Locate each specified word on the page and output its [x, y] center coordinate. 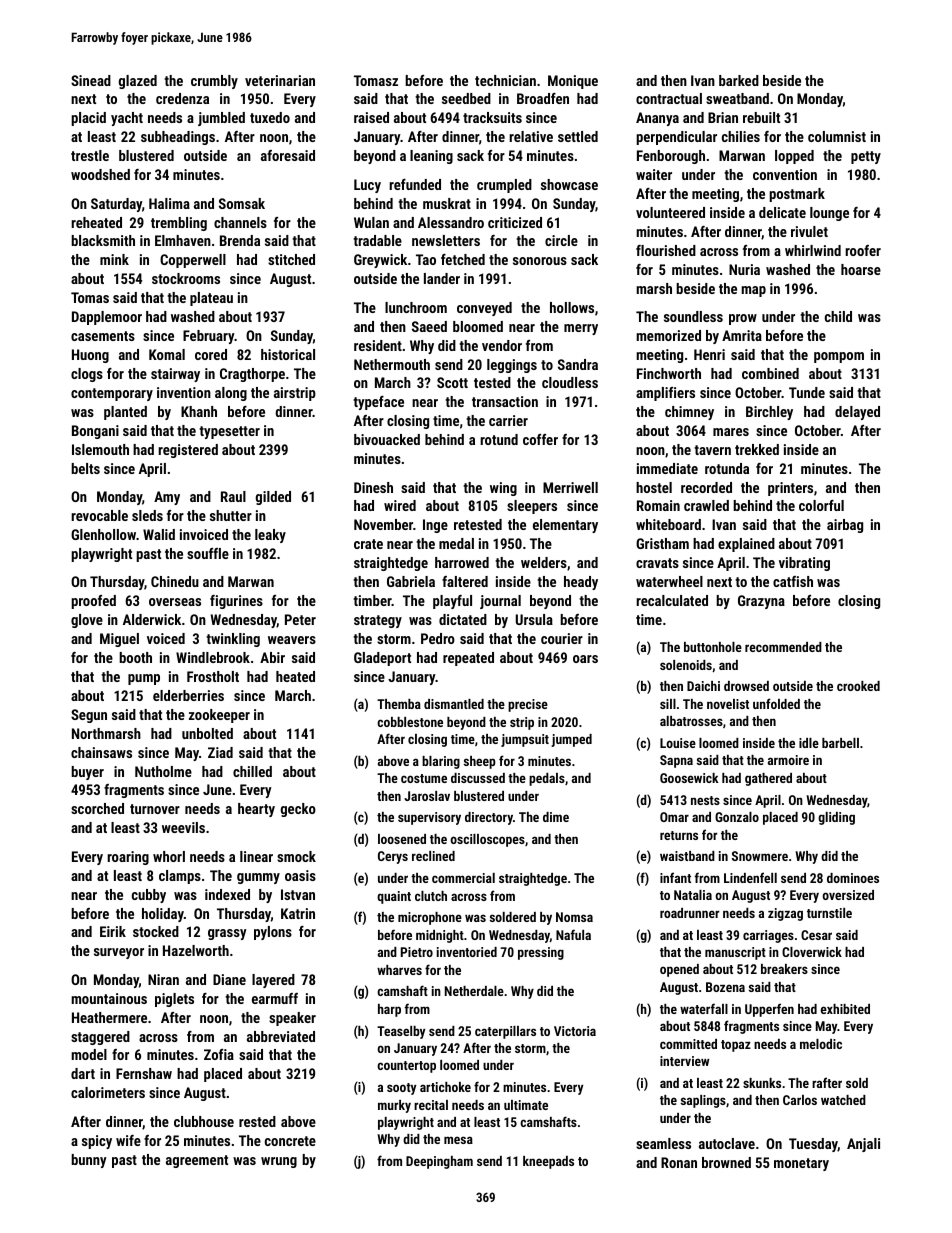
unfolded [776, 703]
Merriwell [570, 487]
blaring [441, 762]
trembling [179, 224]
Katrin [298, 913]
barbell [840, 743]
